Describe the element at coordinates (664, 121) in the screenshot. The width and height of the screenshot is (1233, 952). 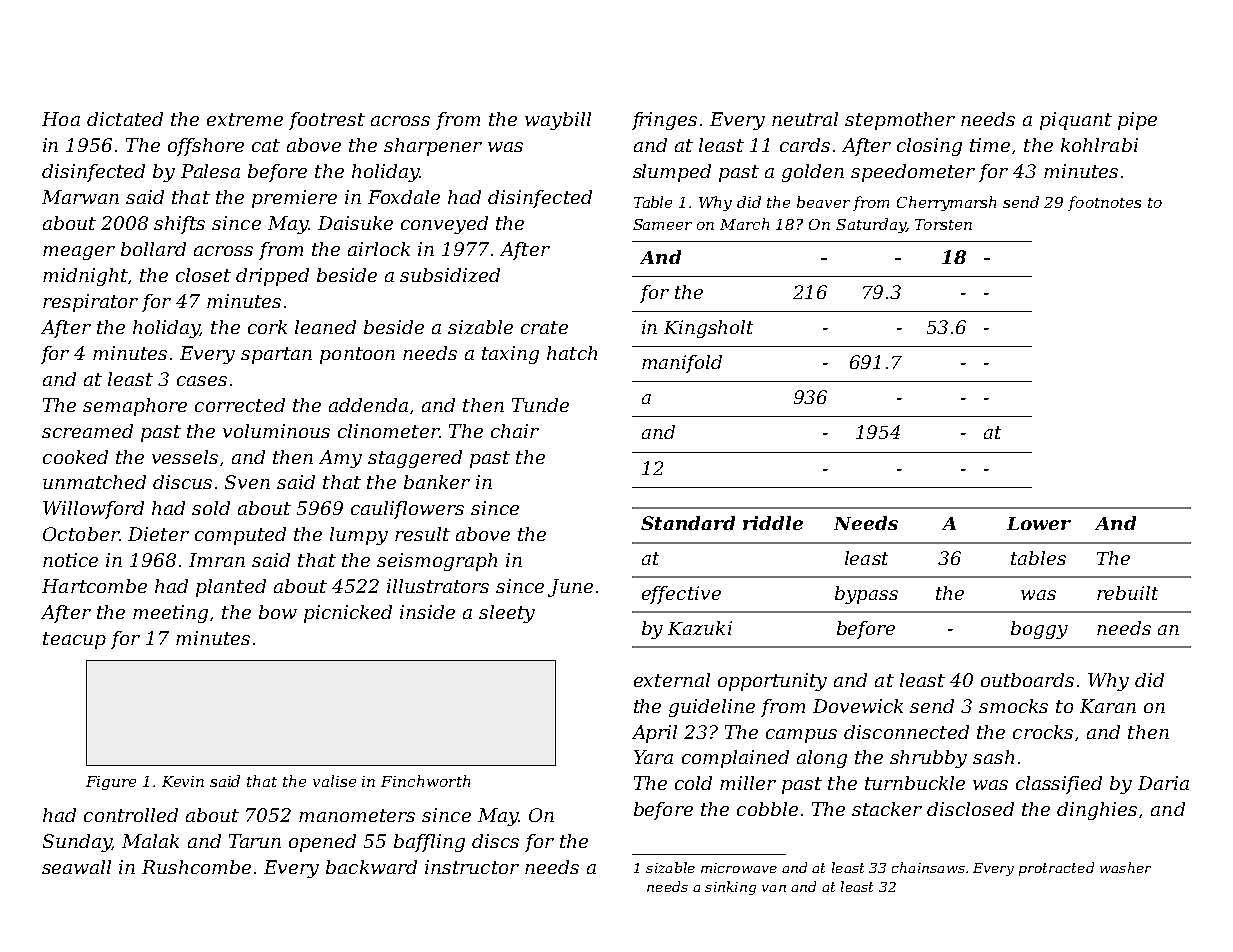
I see `fringes` at that location.
